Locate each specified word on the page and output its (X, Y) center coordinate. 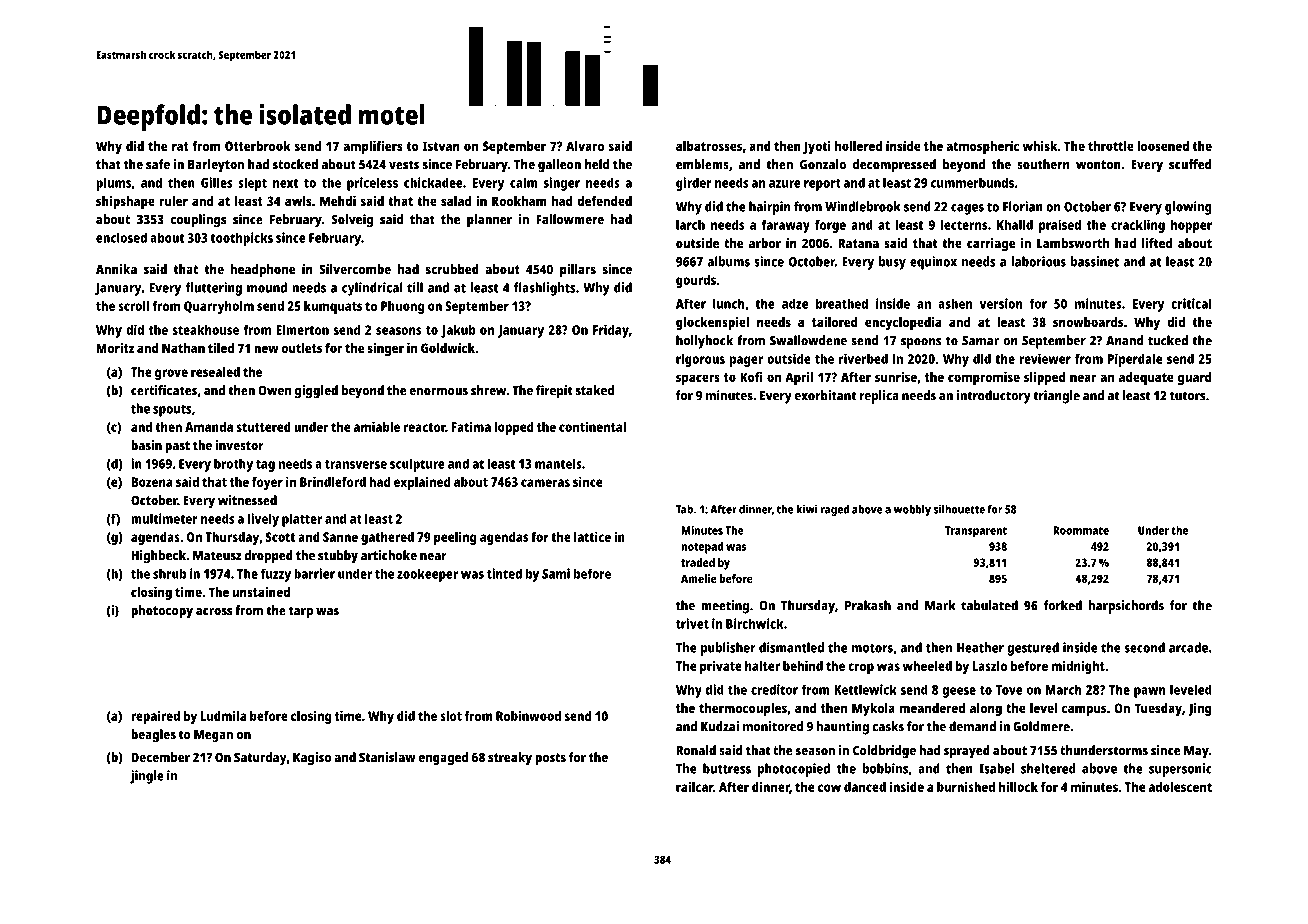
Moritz (115, 348)
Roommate (1081, 530)
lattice (592, 536)
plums (113, 184)
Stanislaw (387, 757)
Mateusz (217, 556)
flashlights (545, 289)
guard (1195, 378)
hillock (1018, 786)
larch (690, 224)
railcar (694, 786)
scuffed (1190, 164)
